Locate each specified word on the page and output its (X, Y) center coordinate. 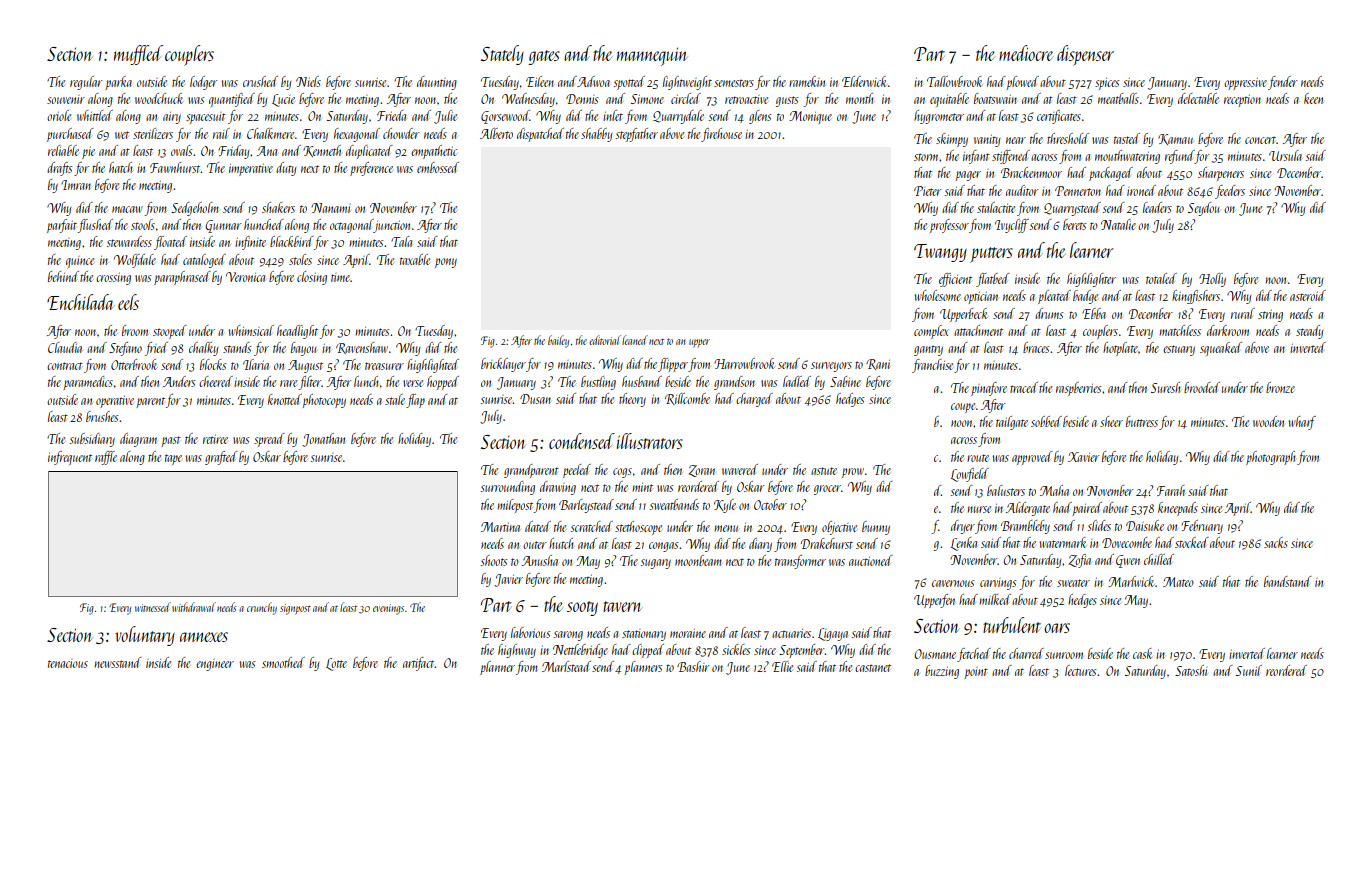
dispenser (1085, 55)
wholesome (937, 295)
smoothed (283, 662)
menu (726, 528)
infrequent (70, 458)
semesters (734, 83)
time (341, 277)
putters (991, 255)
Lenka (964, 544)
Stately (502, 55)
